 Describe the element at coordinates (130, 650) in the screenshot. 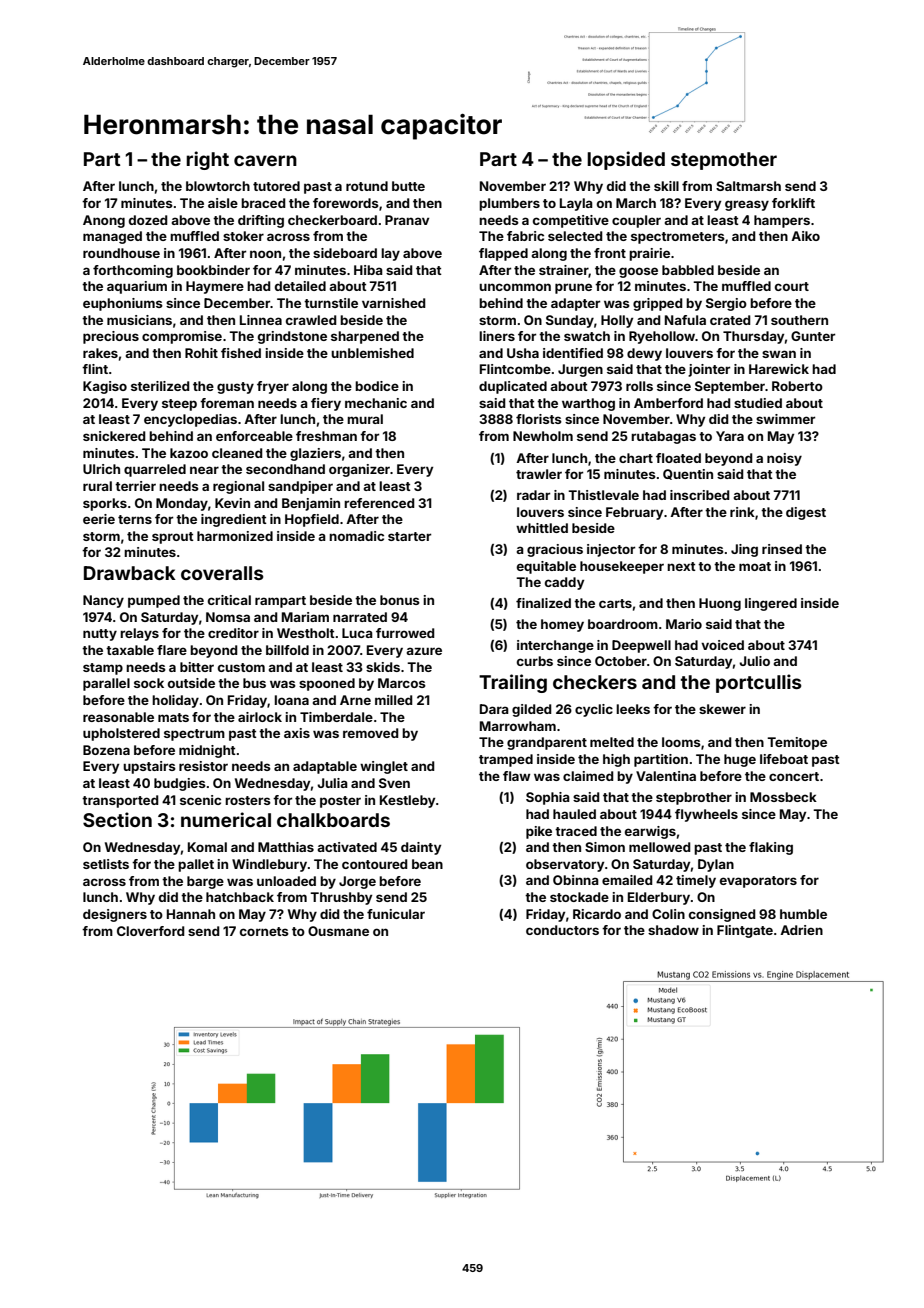

I see `taxable` at that location.
